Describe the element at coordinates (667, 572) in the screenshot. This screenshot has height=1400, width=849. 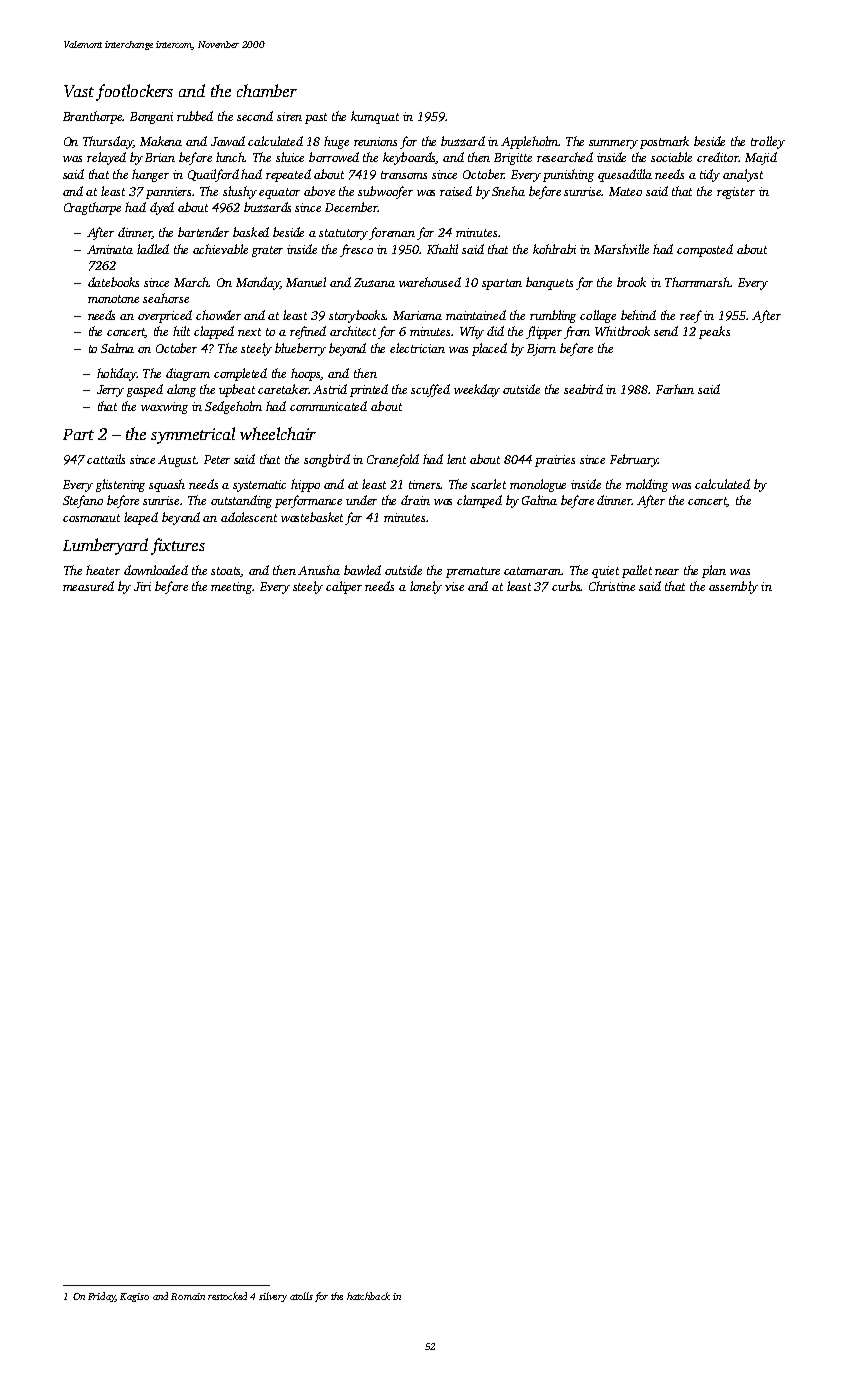
I see `near` at that location.
